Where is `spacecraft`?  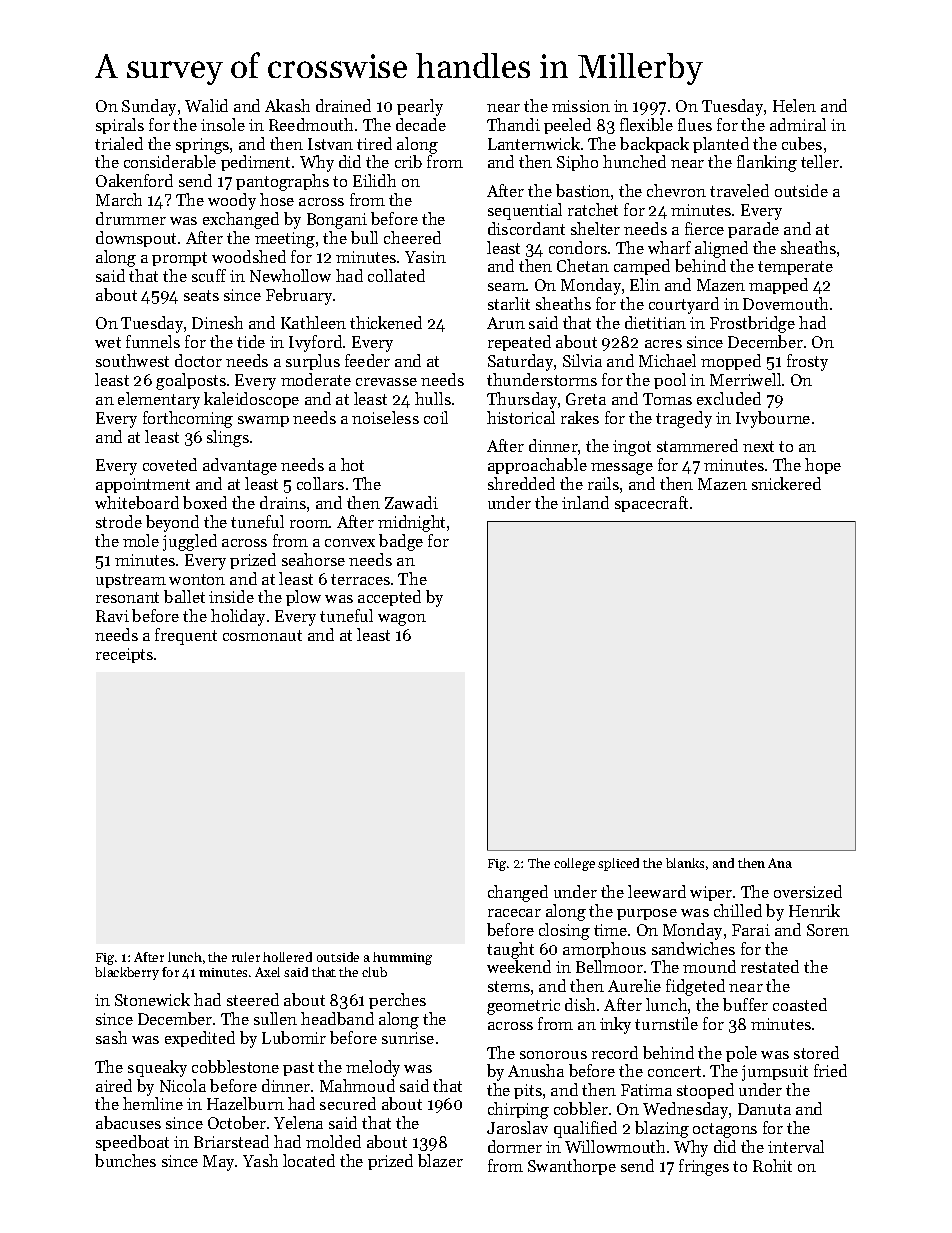
spacecraft is located at coordinates (651, 504).
